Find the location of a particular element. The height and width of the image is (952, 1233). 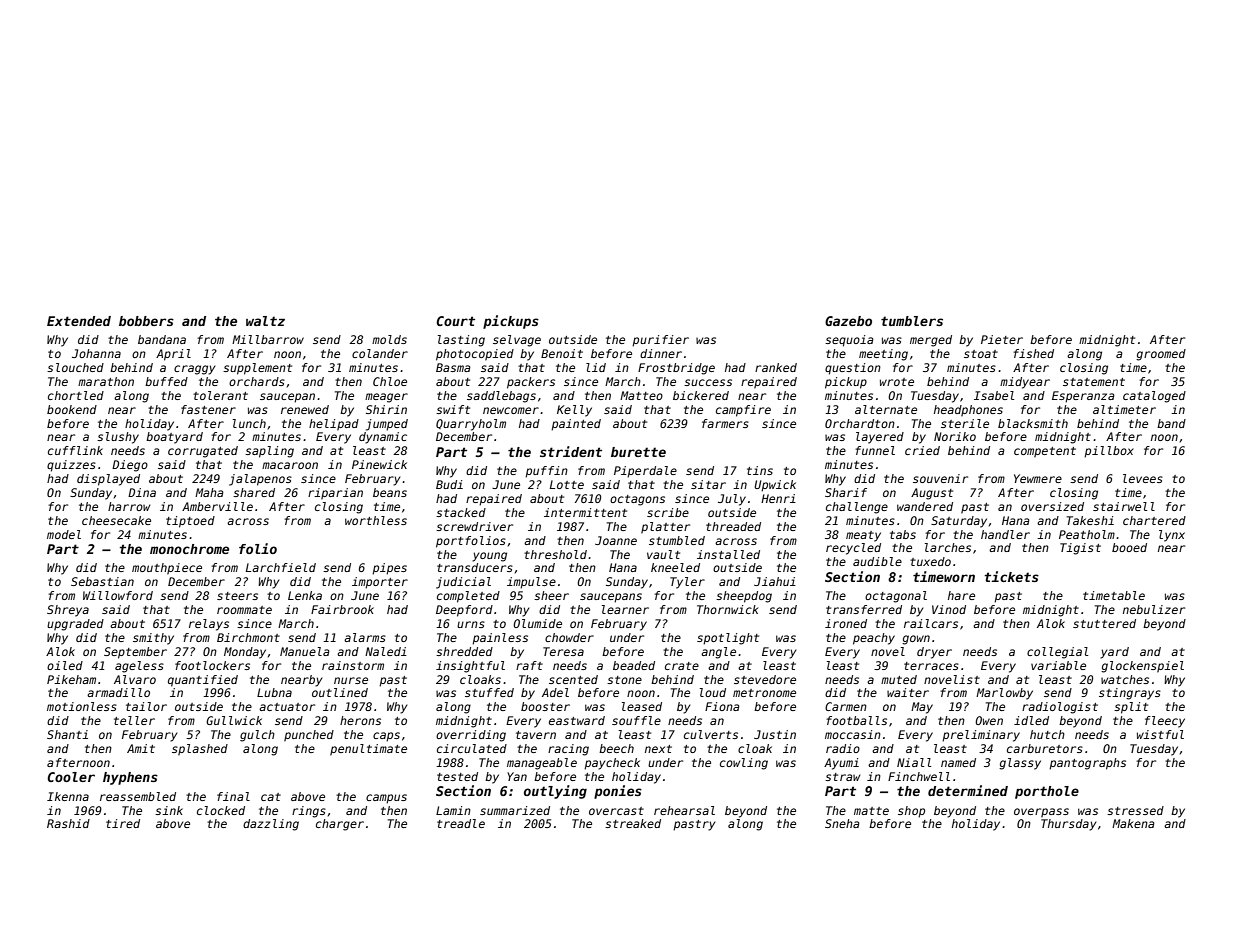

fastener is located at coordinates (208, 409).
